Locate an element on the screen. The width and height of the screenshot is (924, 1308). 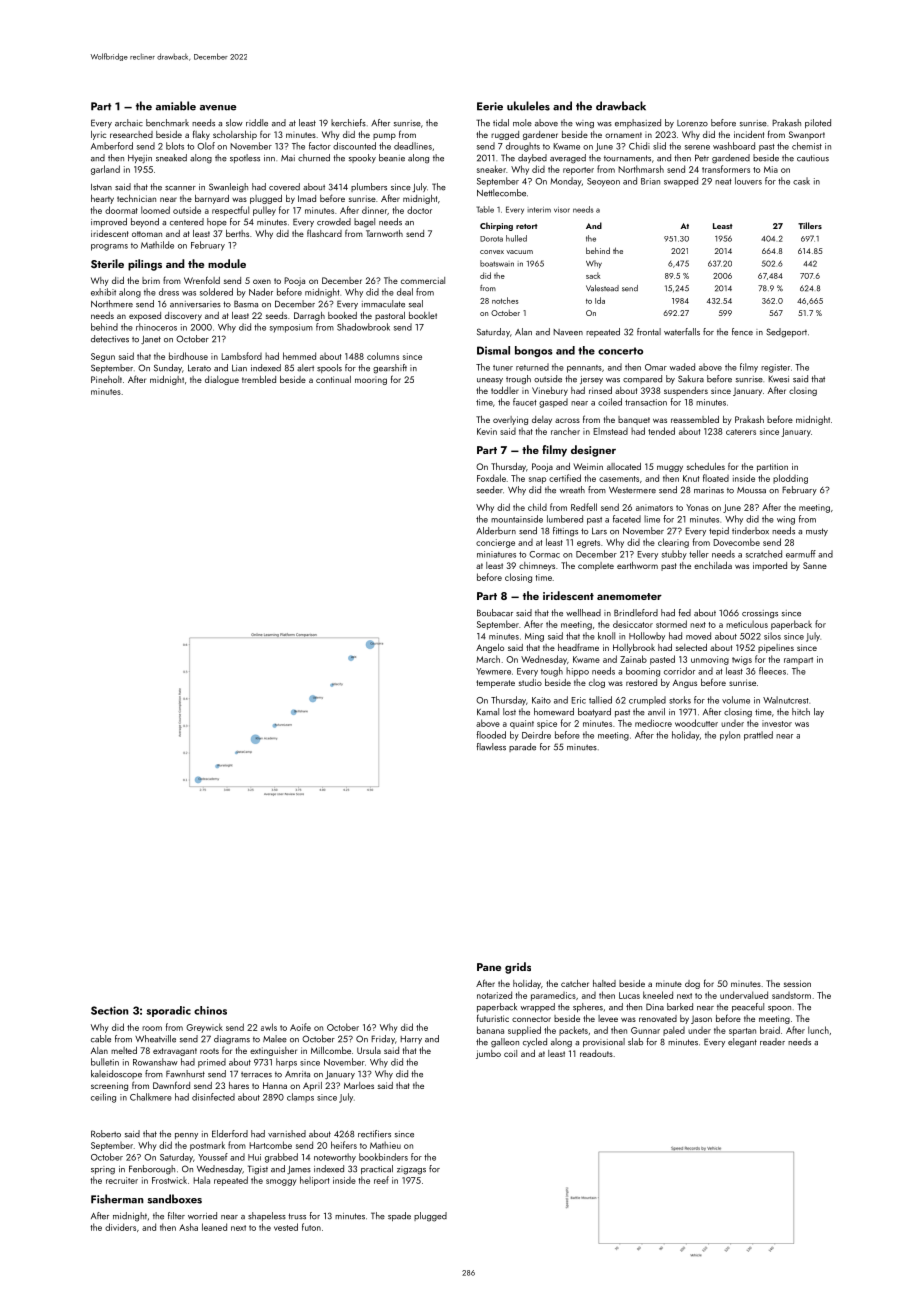
Eerie is located at coordinates (490, 106).
